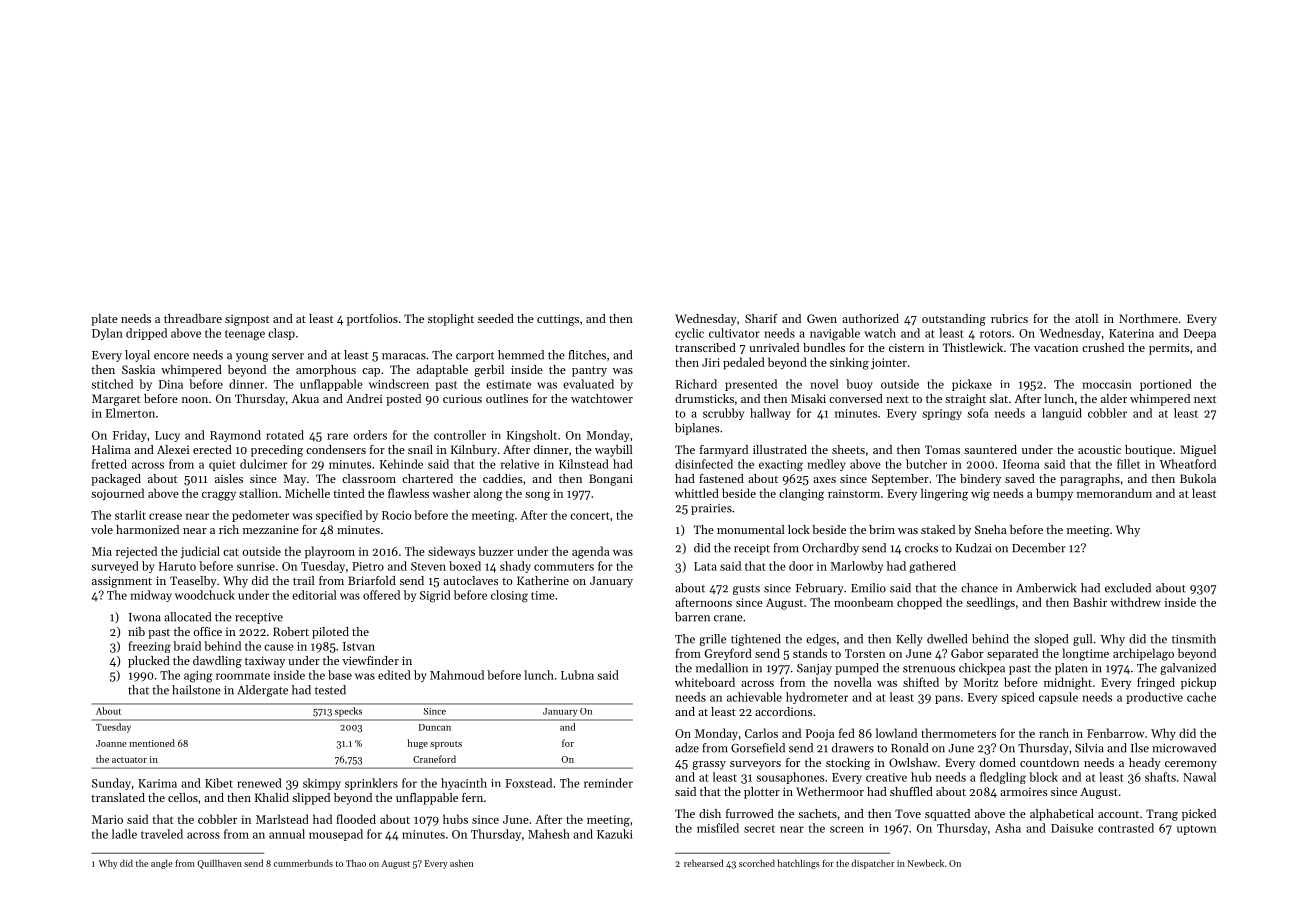 The width and height of the screenshot is (1308, 924). What do you see at coordinates (1194, 639) in the screenshot?
I see `tinsmith` at bounding box center [1194, 639].
